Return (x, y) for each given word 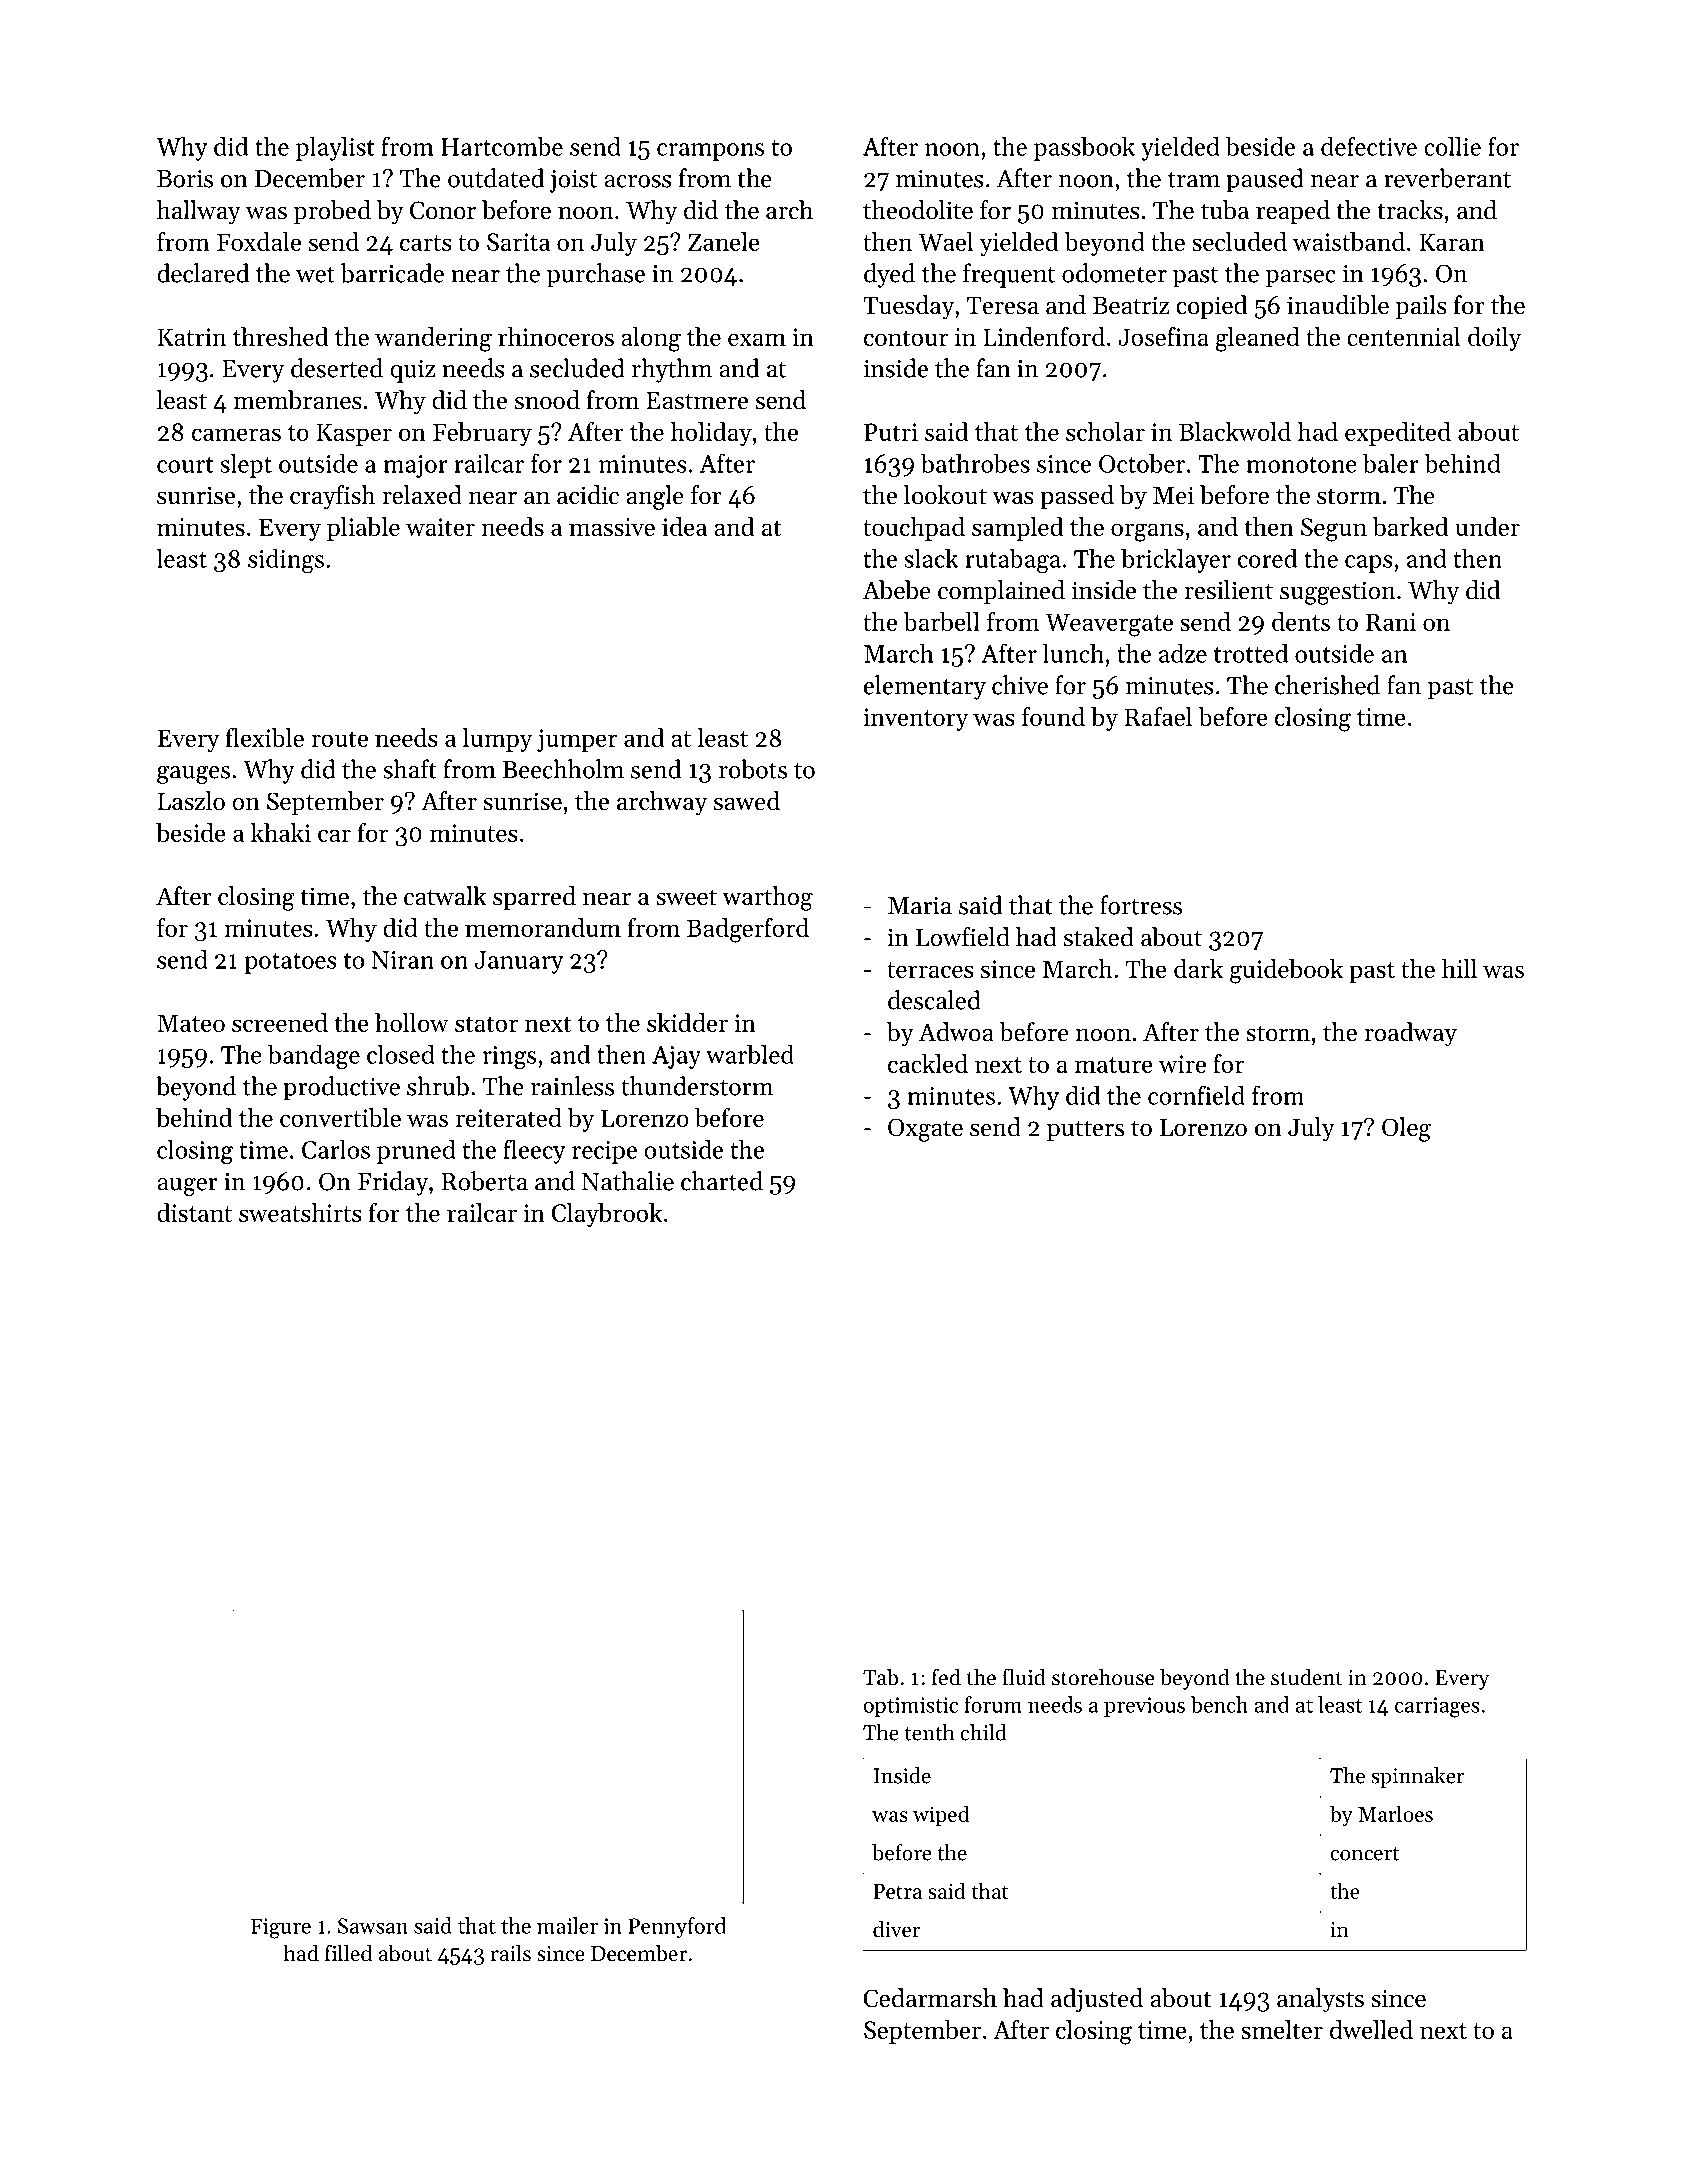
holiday (711, 434)
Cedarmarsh (930, 1998)
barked (1410, 526)
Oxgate (925, 1130)
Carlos (336, 1149)
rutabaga (1013, 560)
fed (946, 1677)
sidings (286, 560)
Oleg (1406, 1129)
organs (1147, 532)
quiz (412, 371)
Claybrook (607, 1215)
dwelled (1371, 2029)
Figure (281, 1928)
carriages (1437, 1707)
